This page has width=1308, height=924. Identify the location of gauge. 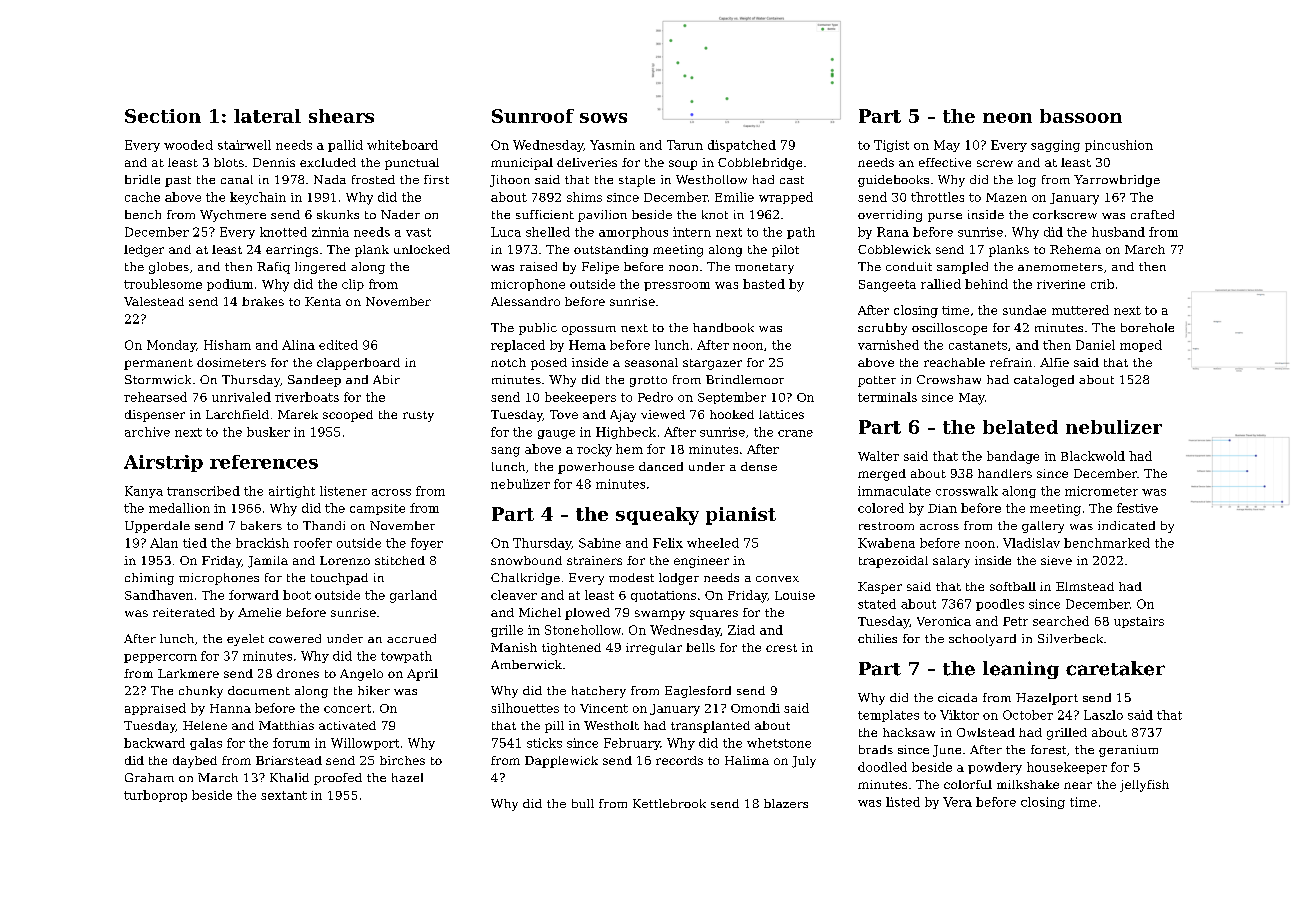
(556, 434).
